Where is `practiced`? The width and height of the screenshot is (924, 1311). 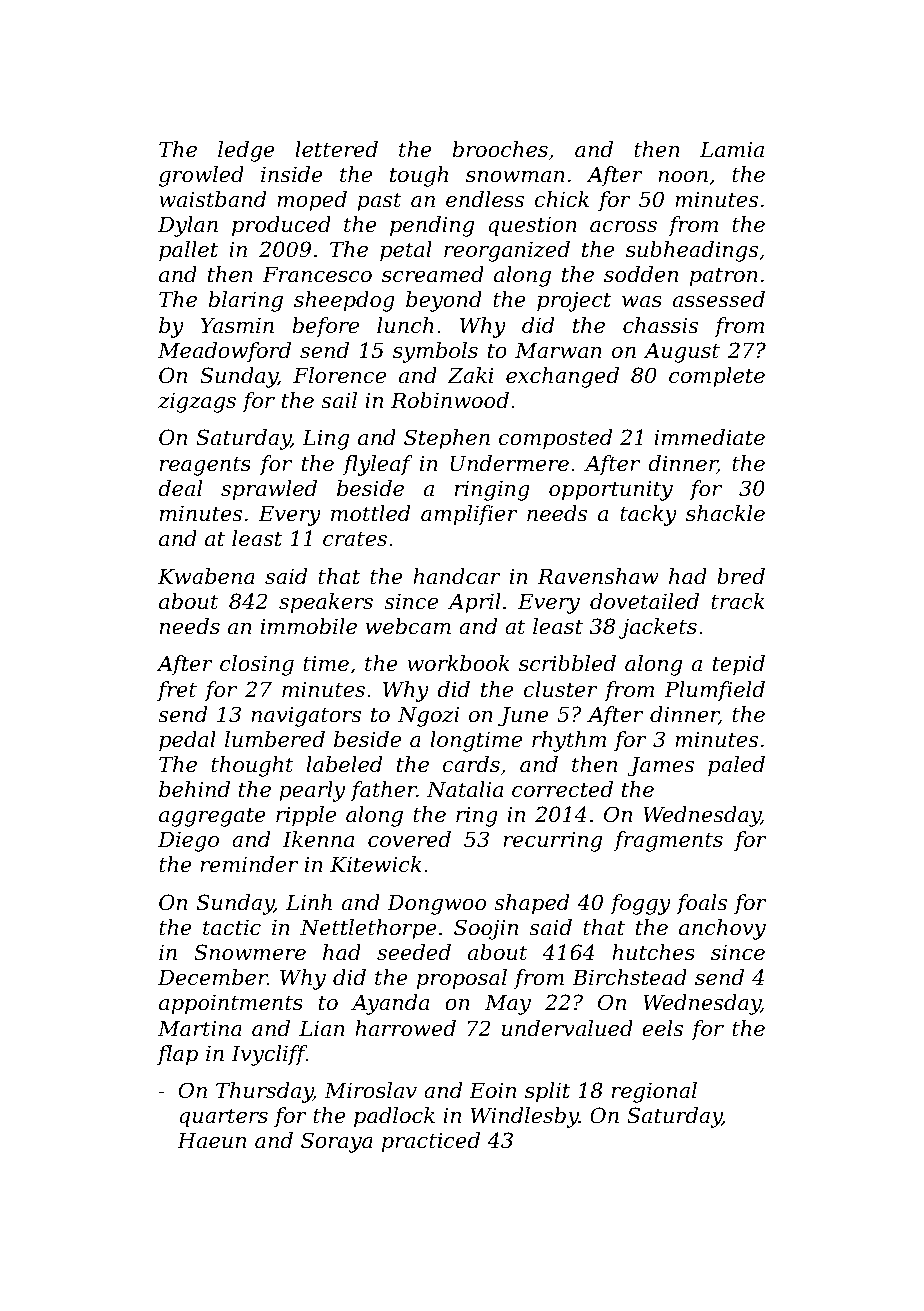
practiced is located at coordinates (431, 1142).
